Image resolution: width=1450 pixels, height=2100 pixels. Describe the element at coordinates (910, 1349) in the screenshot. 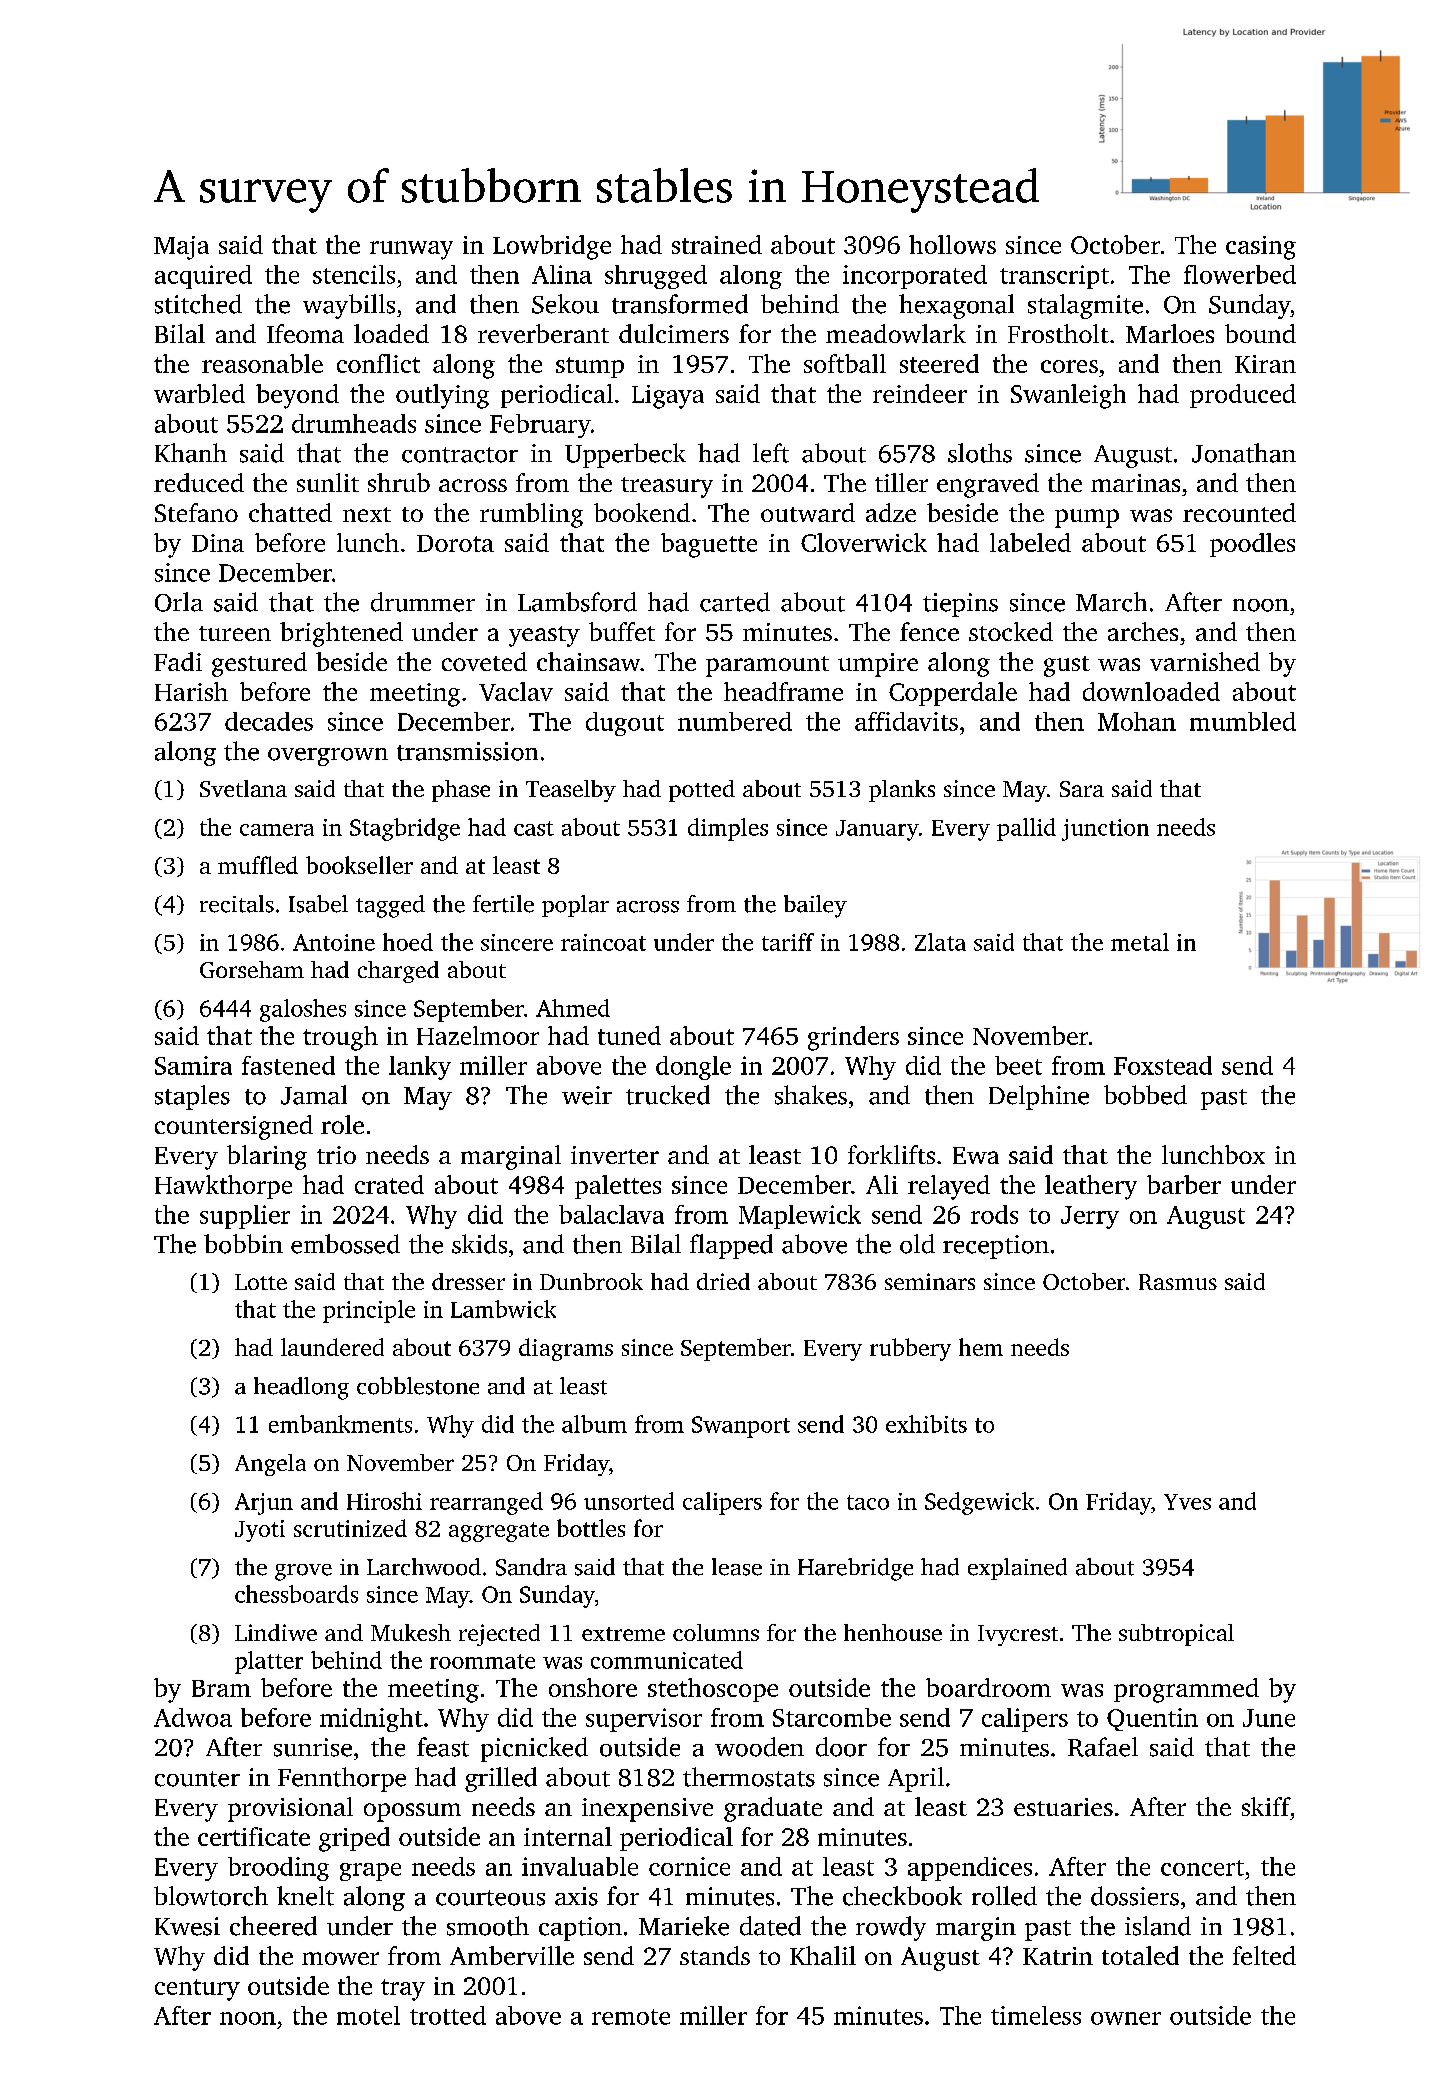

I see `rubbery` at that location.
